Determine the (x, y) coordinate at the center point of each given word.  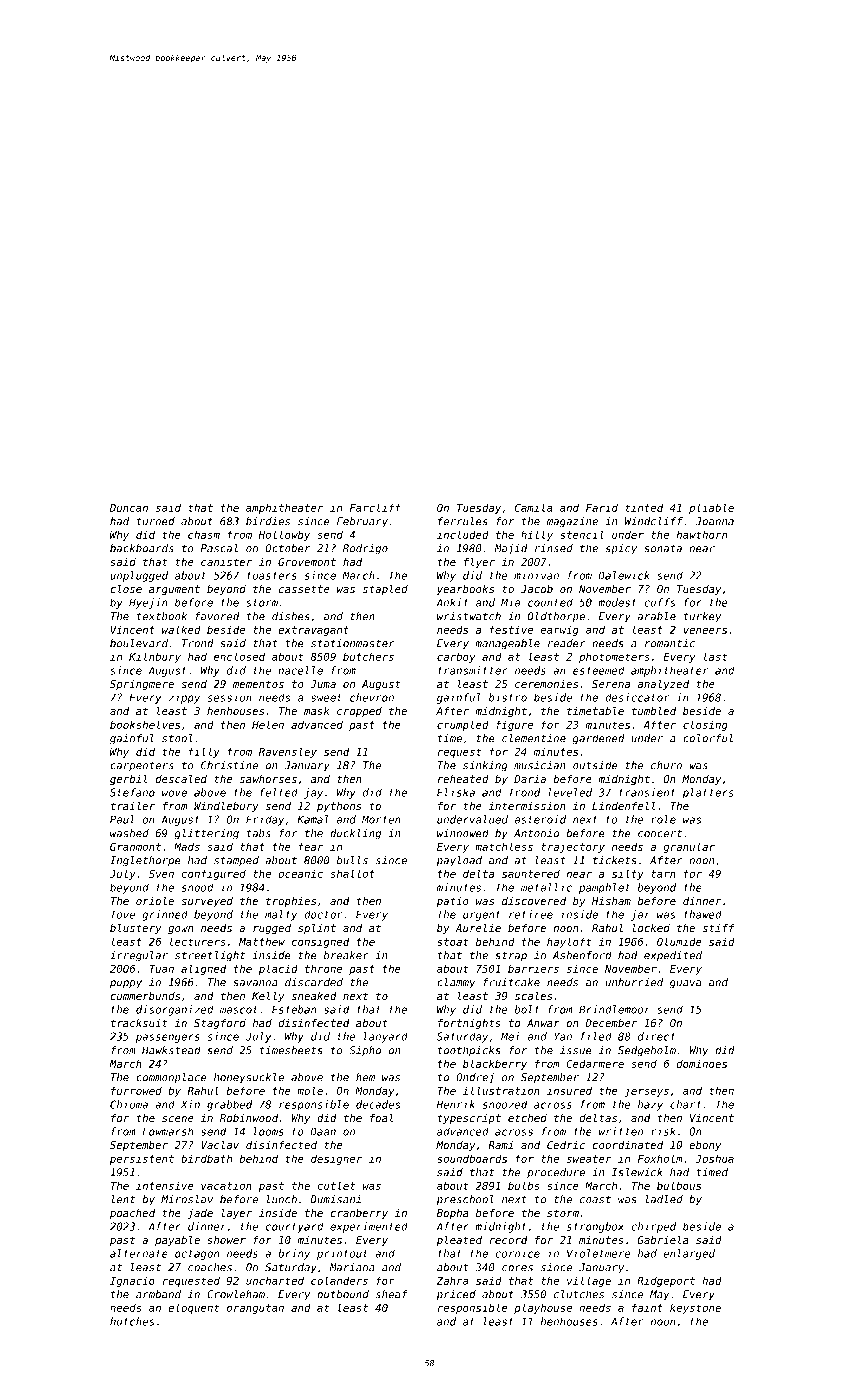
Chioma (129, 1104)
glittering (207, 834)
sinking (485, 766)
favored (217, 616)
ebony (705, 1146)
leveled (570, 792)
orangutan (255, 1309)
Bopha (453, 1214)
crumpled (463, 725)
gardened (599, 739)
